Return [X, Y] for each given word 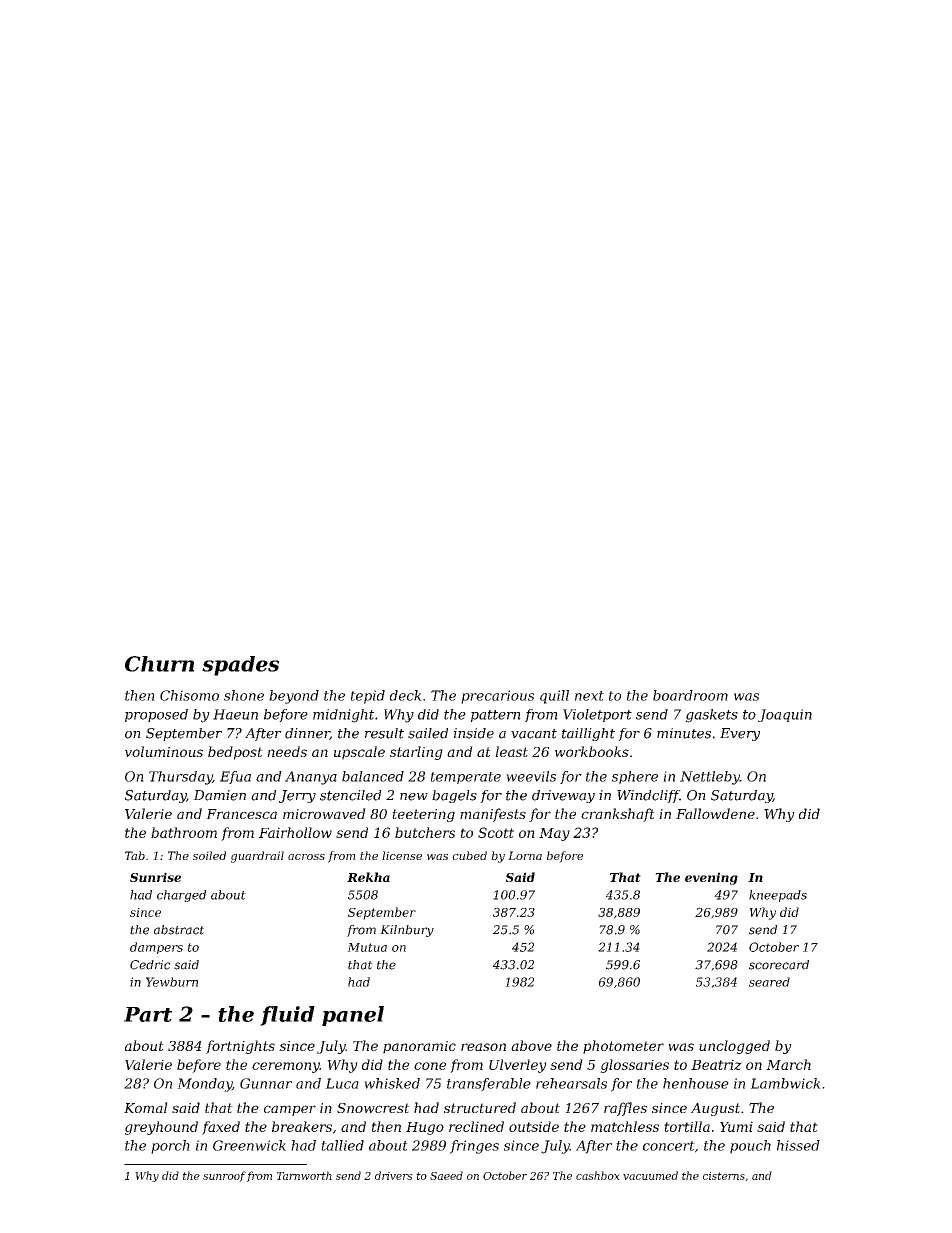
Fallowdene [715, 813]
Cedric [150, 965]
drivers [394, 1175]
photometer [623, 1047]
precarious [497, 697]
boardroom [690, 695]
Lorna [525, 855]
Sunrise [155, 877]
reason [483, 1047]
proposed [156, 715]
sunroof [224, 1176]
